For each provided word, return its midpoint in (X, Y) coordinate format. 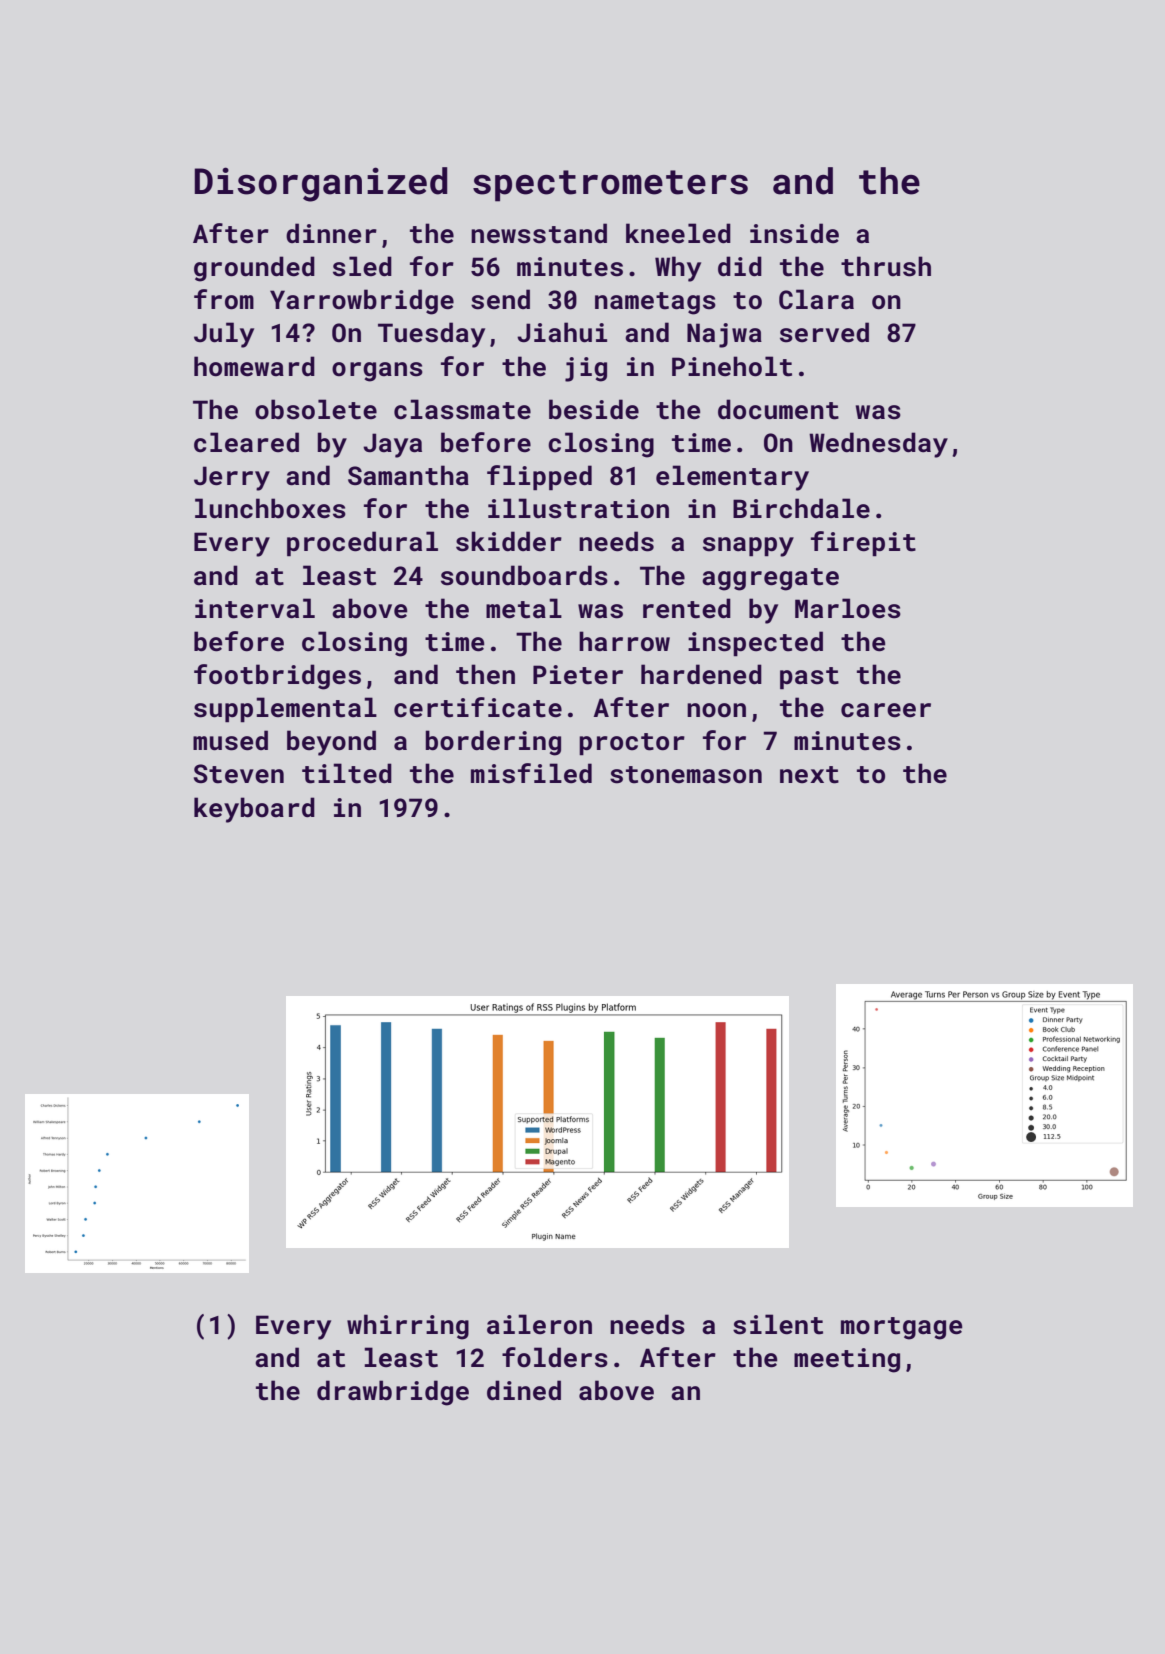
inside (794, 233)
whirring (408, 1327)
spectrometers (610, 186)
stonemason (686, 775)
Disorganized (321, 184)
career (886, 710)
